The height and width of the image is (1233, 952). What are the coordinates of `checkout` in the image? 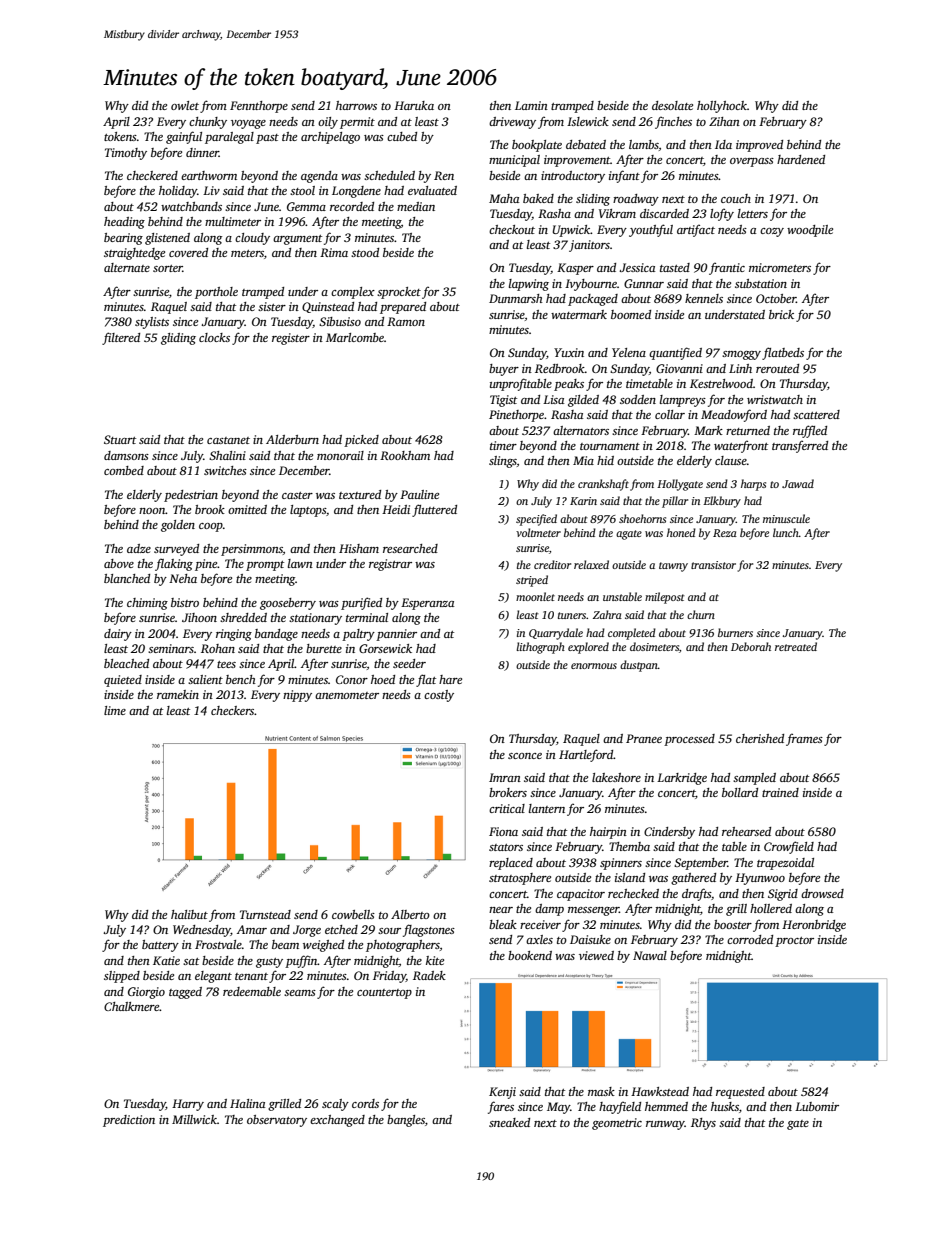 It's located at (512, 229).
